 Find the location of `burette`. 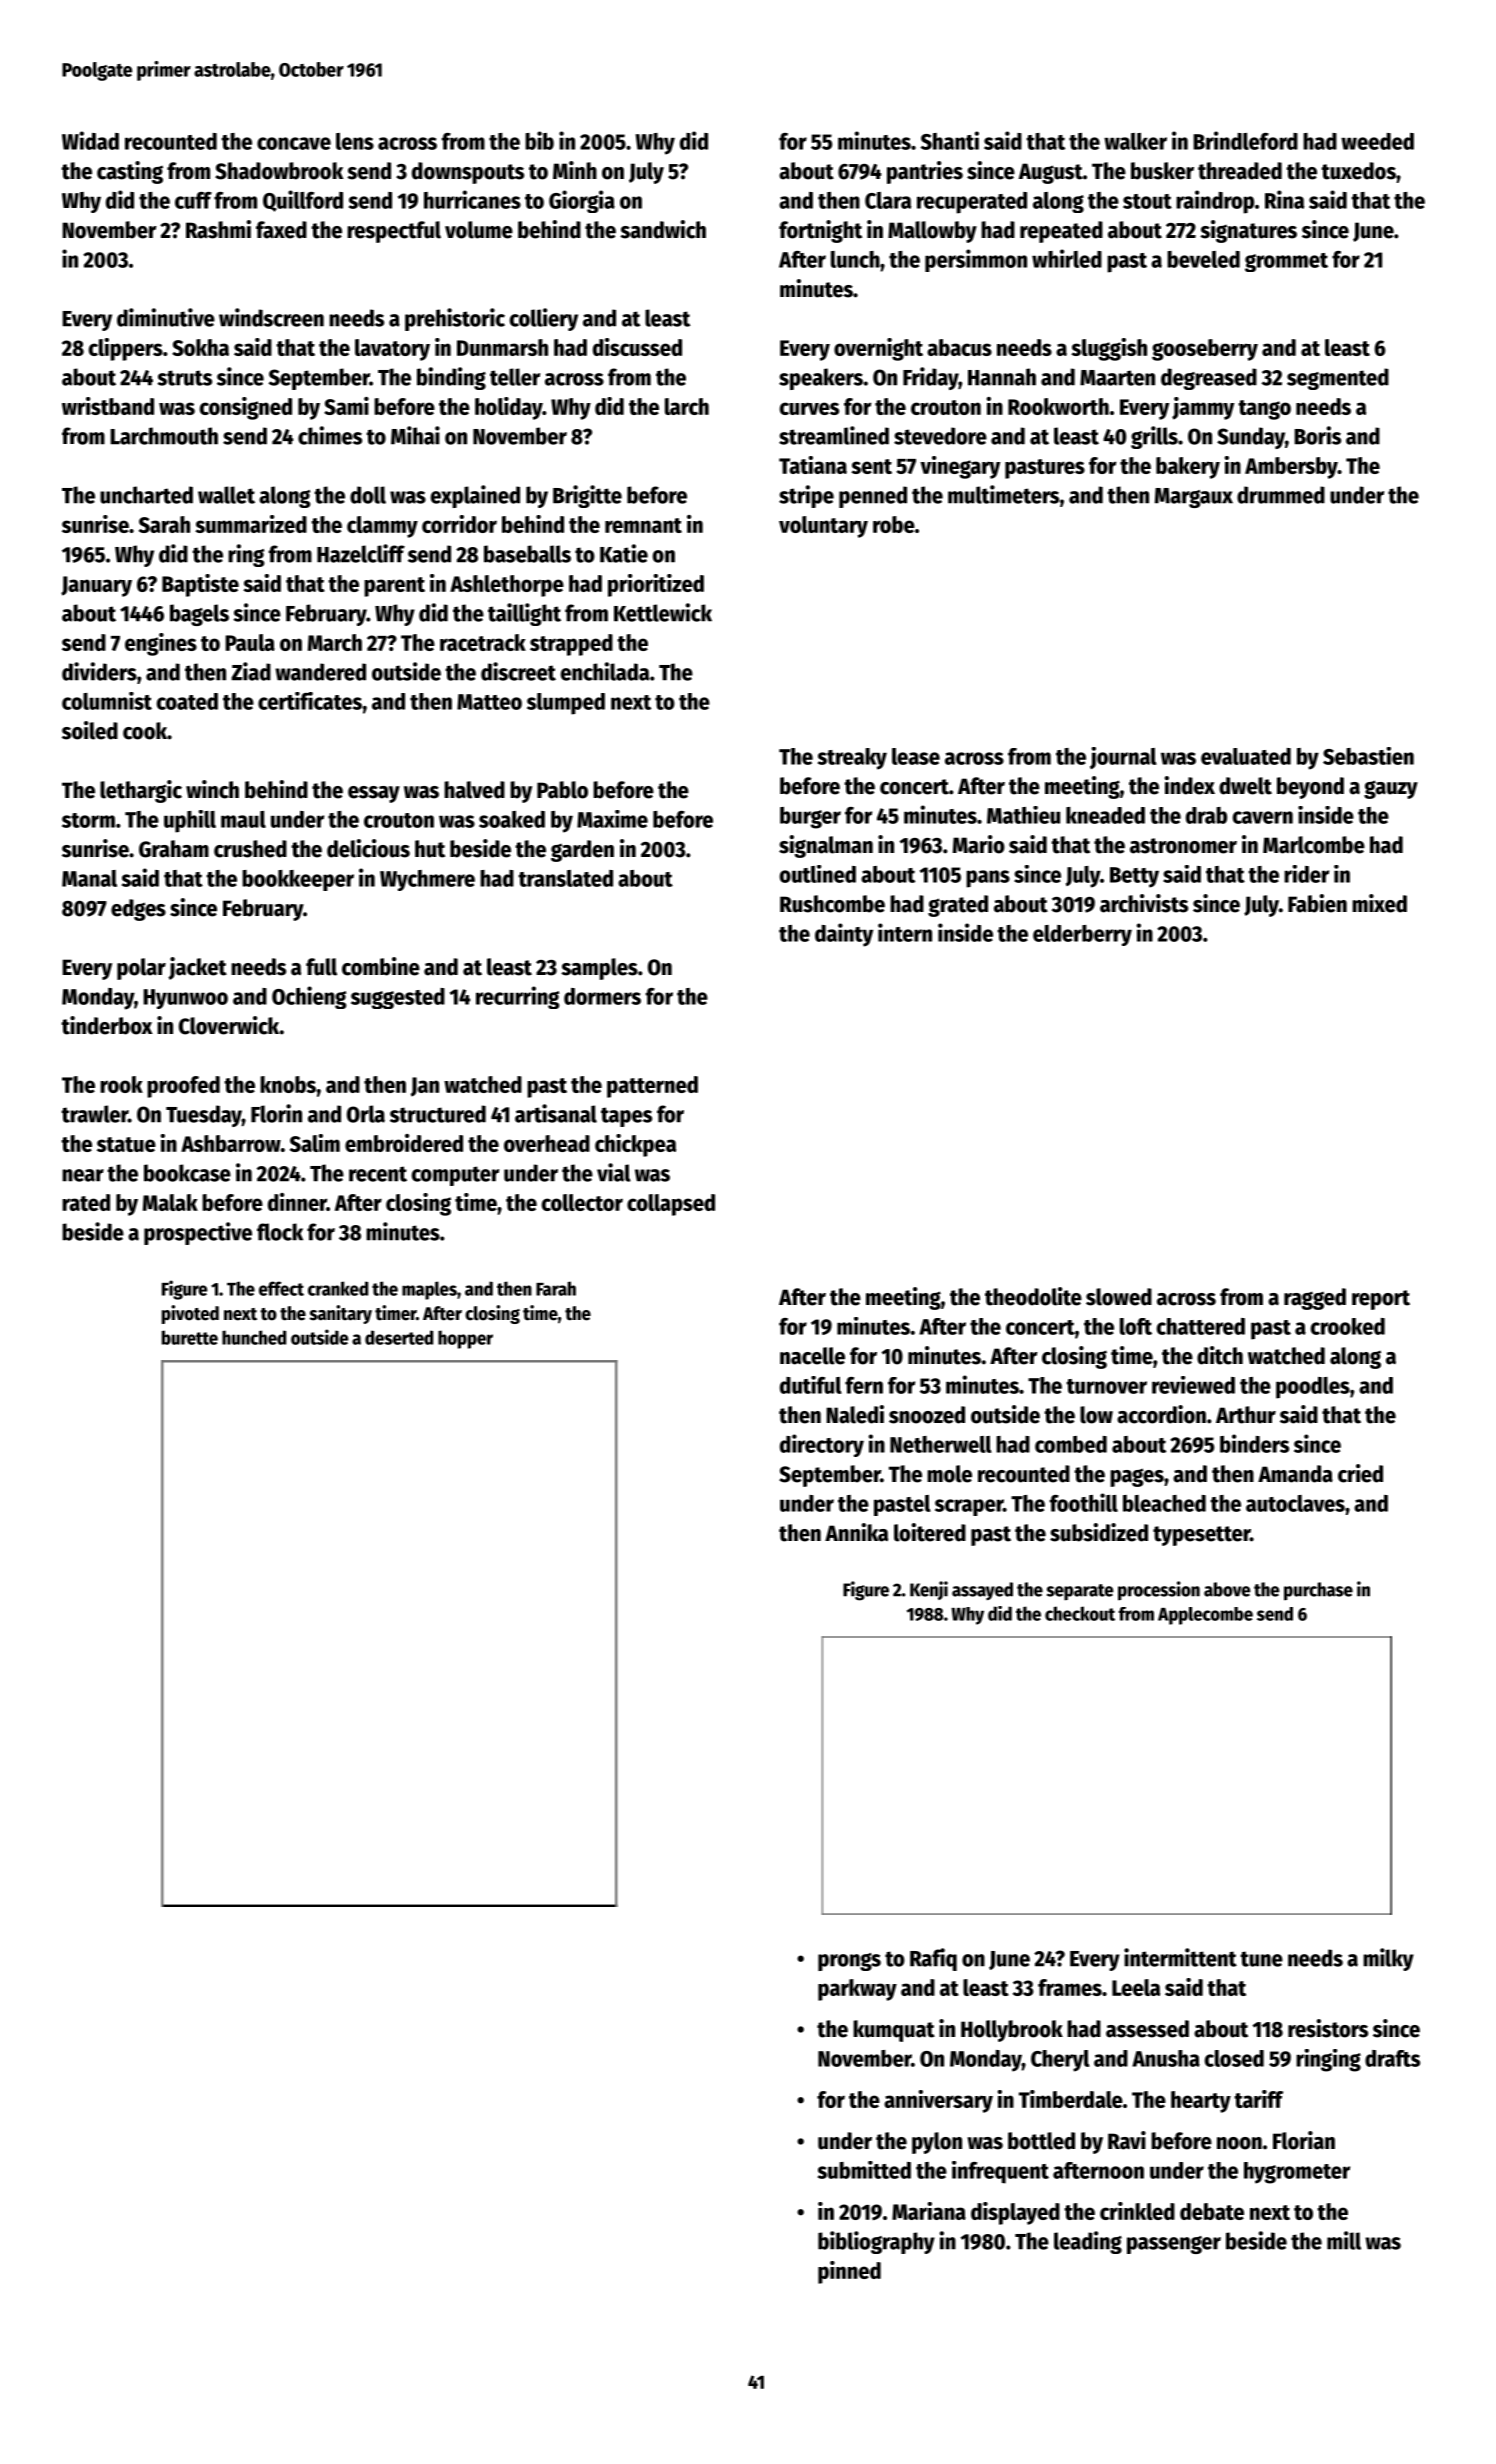

burette is located at coordinates (190, 1337).
